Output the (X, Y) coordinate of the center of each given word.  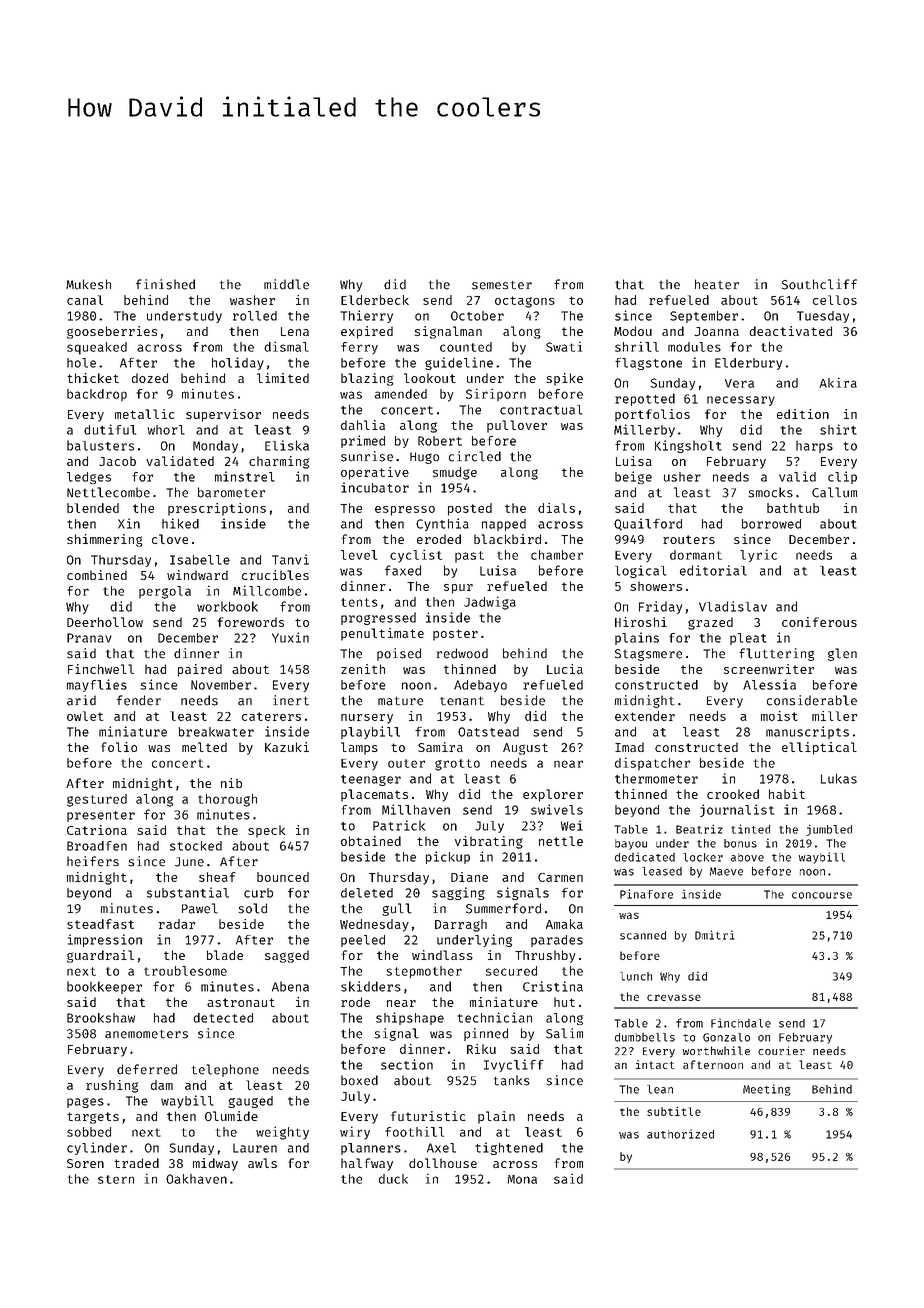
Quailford (648, 524)
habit (787, 794)
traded (136, 1163)
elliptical (819, 748)
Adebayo (480, 686)
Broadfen (97, 846)
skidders (371, 986)
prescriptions (217, 509)
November (221, 685)
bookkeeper (104, 987)
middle (286, 284)
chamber (557, 555)
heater (717, 284)
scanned (643, 935)
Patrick (399, 825)
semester (502, 285)
